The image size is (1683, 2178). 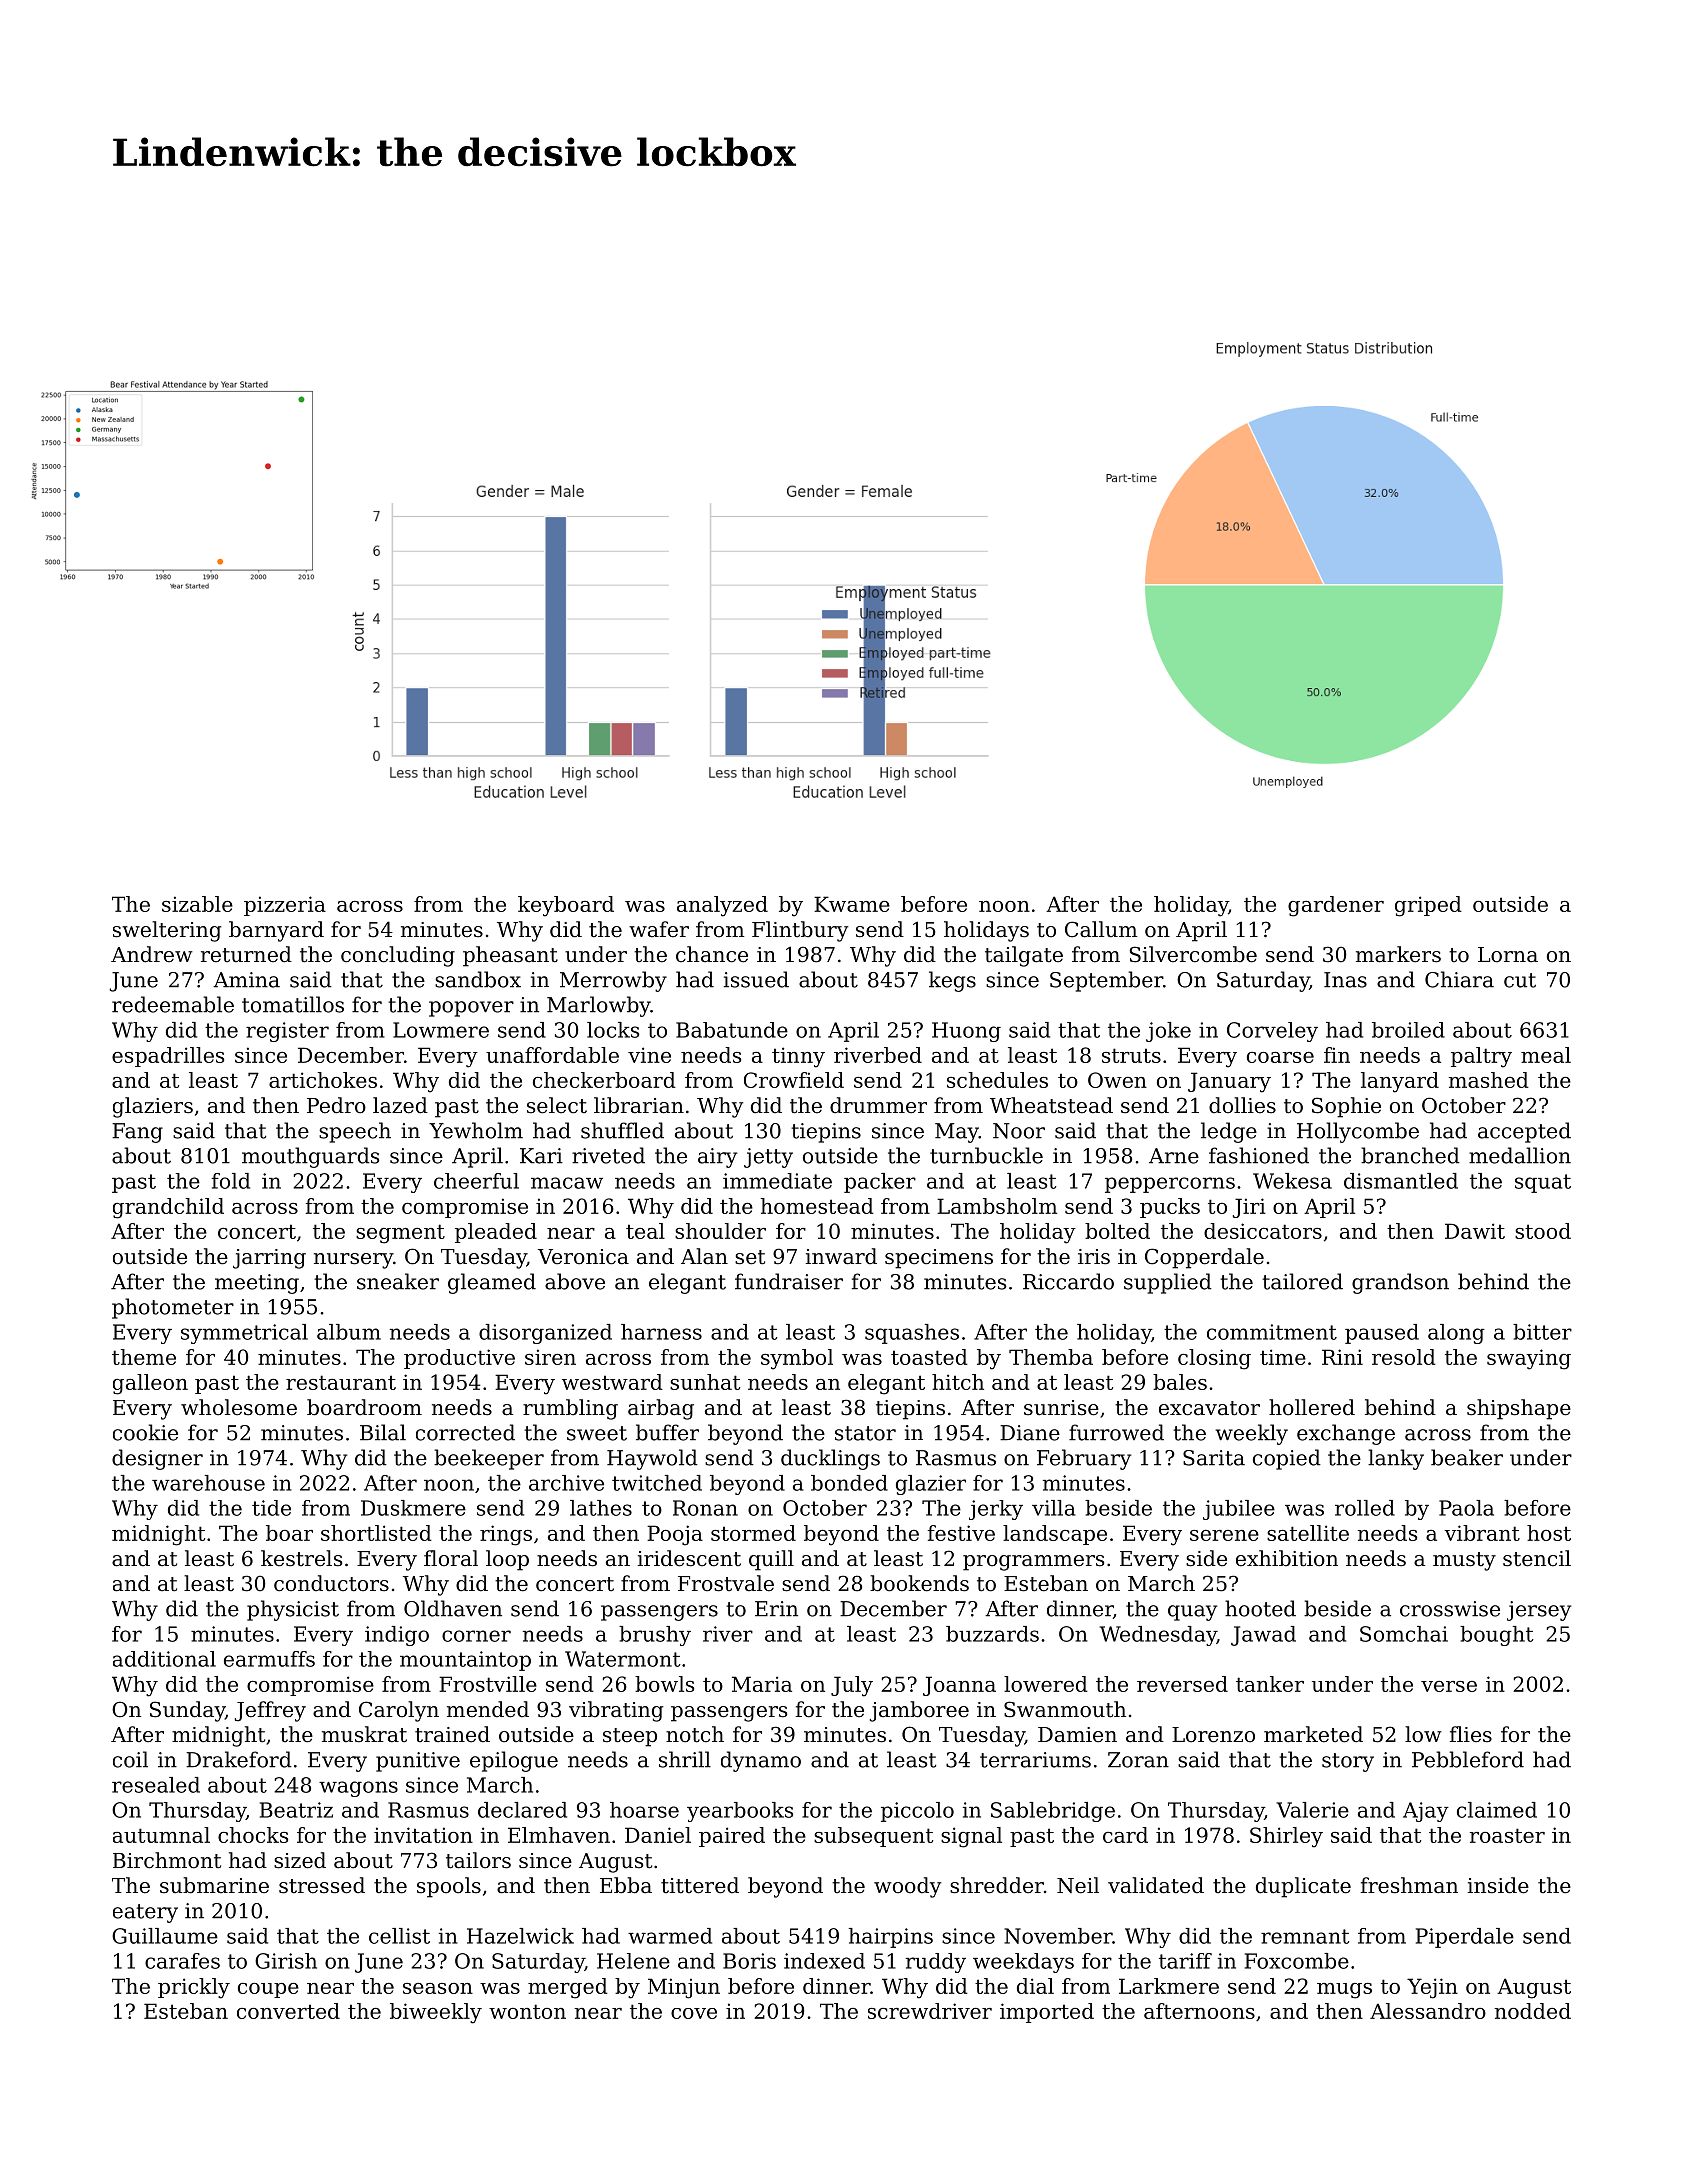 I want to click on resold, so click(x=1404, y=1357).
